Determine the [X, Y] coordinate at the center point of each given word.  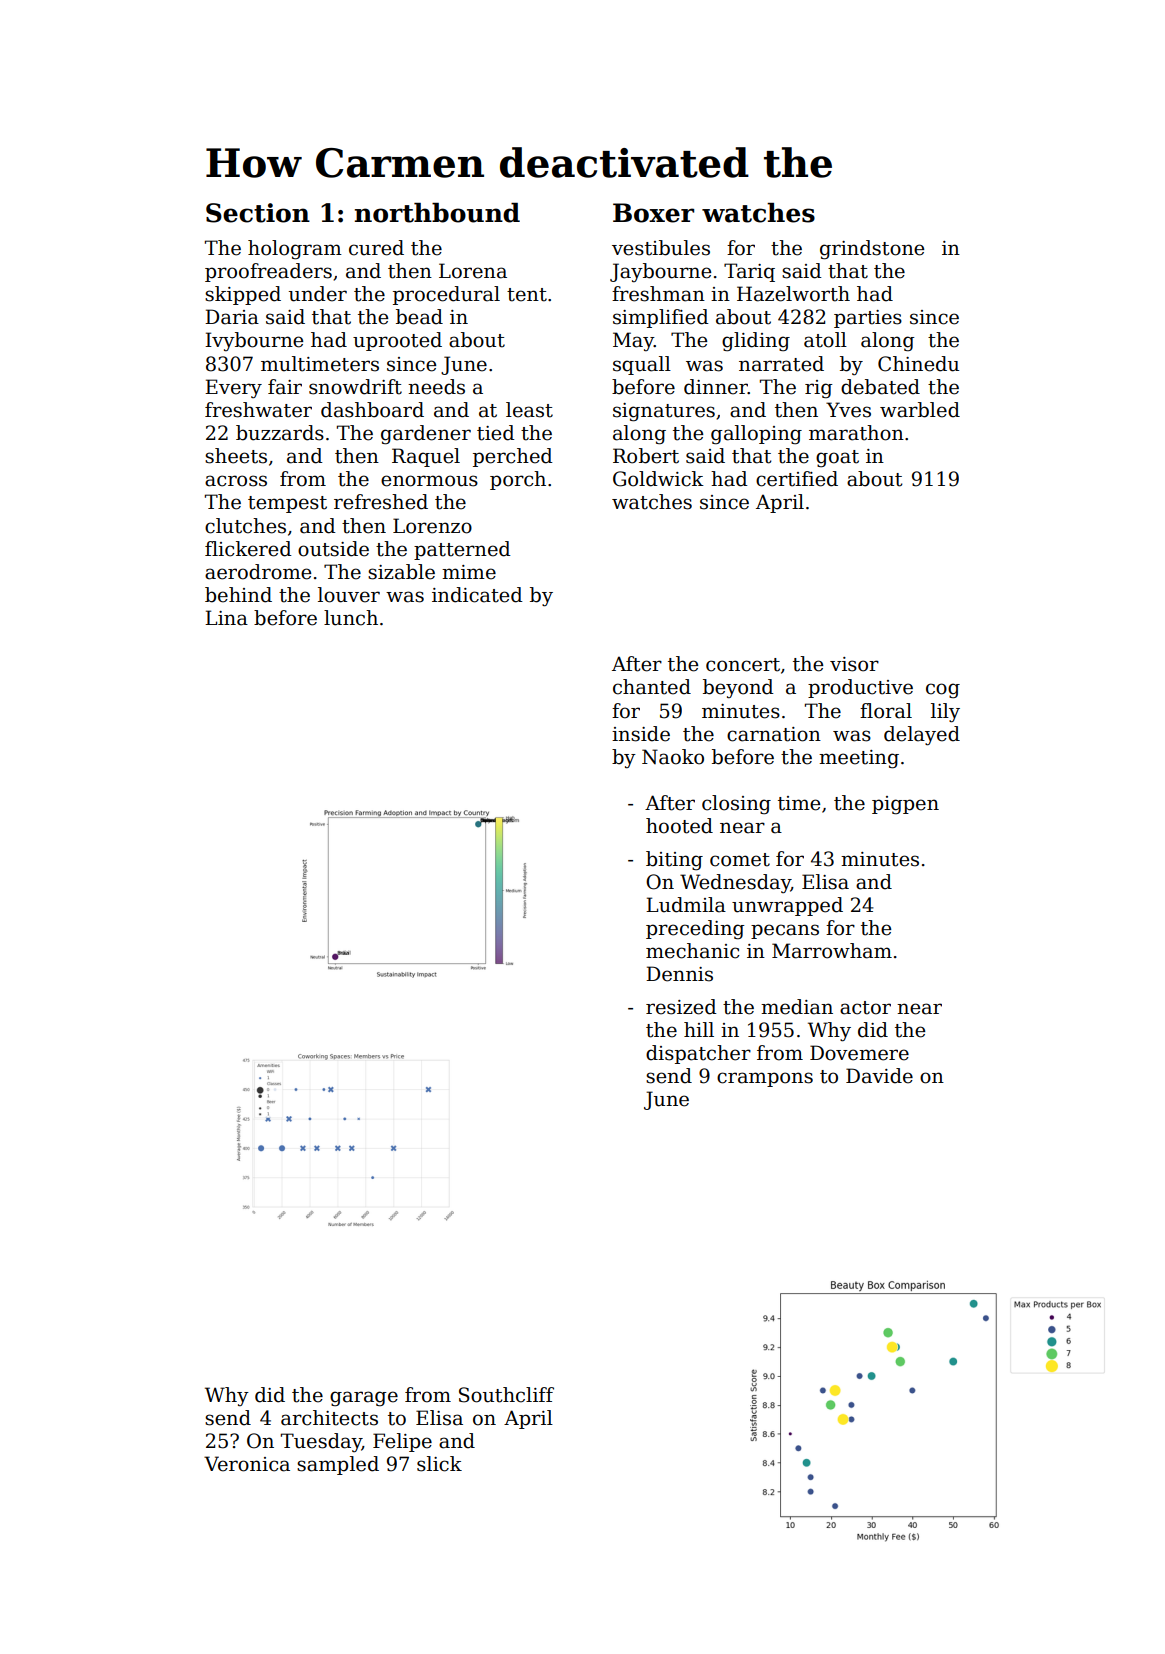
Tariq [749, 272]
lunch [351, 618]
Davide [879, 1076]
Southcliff [506, 1395]
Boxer [653, 213]
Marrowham [832, 951]
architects [329, 1418]
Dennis [679, 974]
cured [376, 248]
